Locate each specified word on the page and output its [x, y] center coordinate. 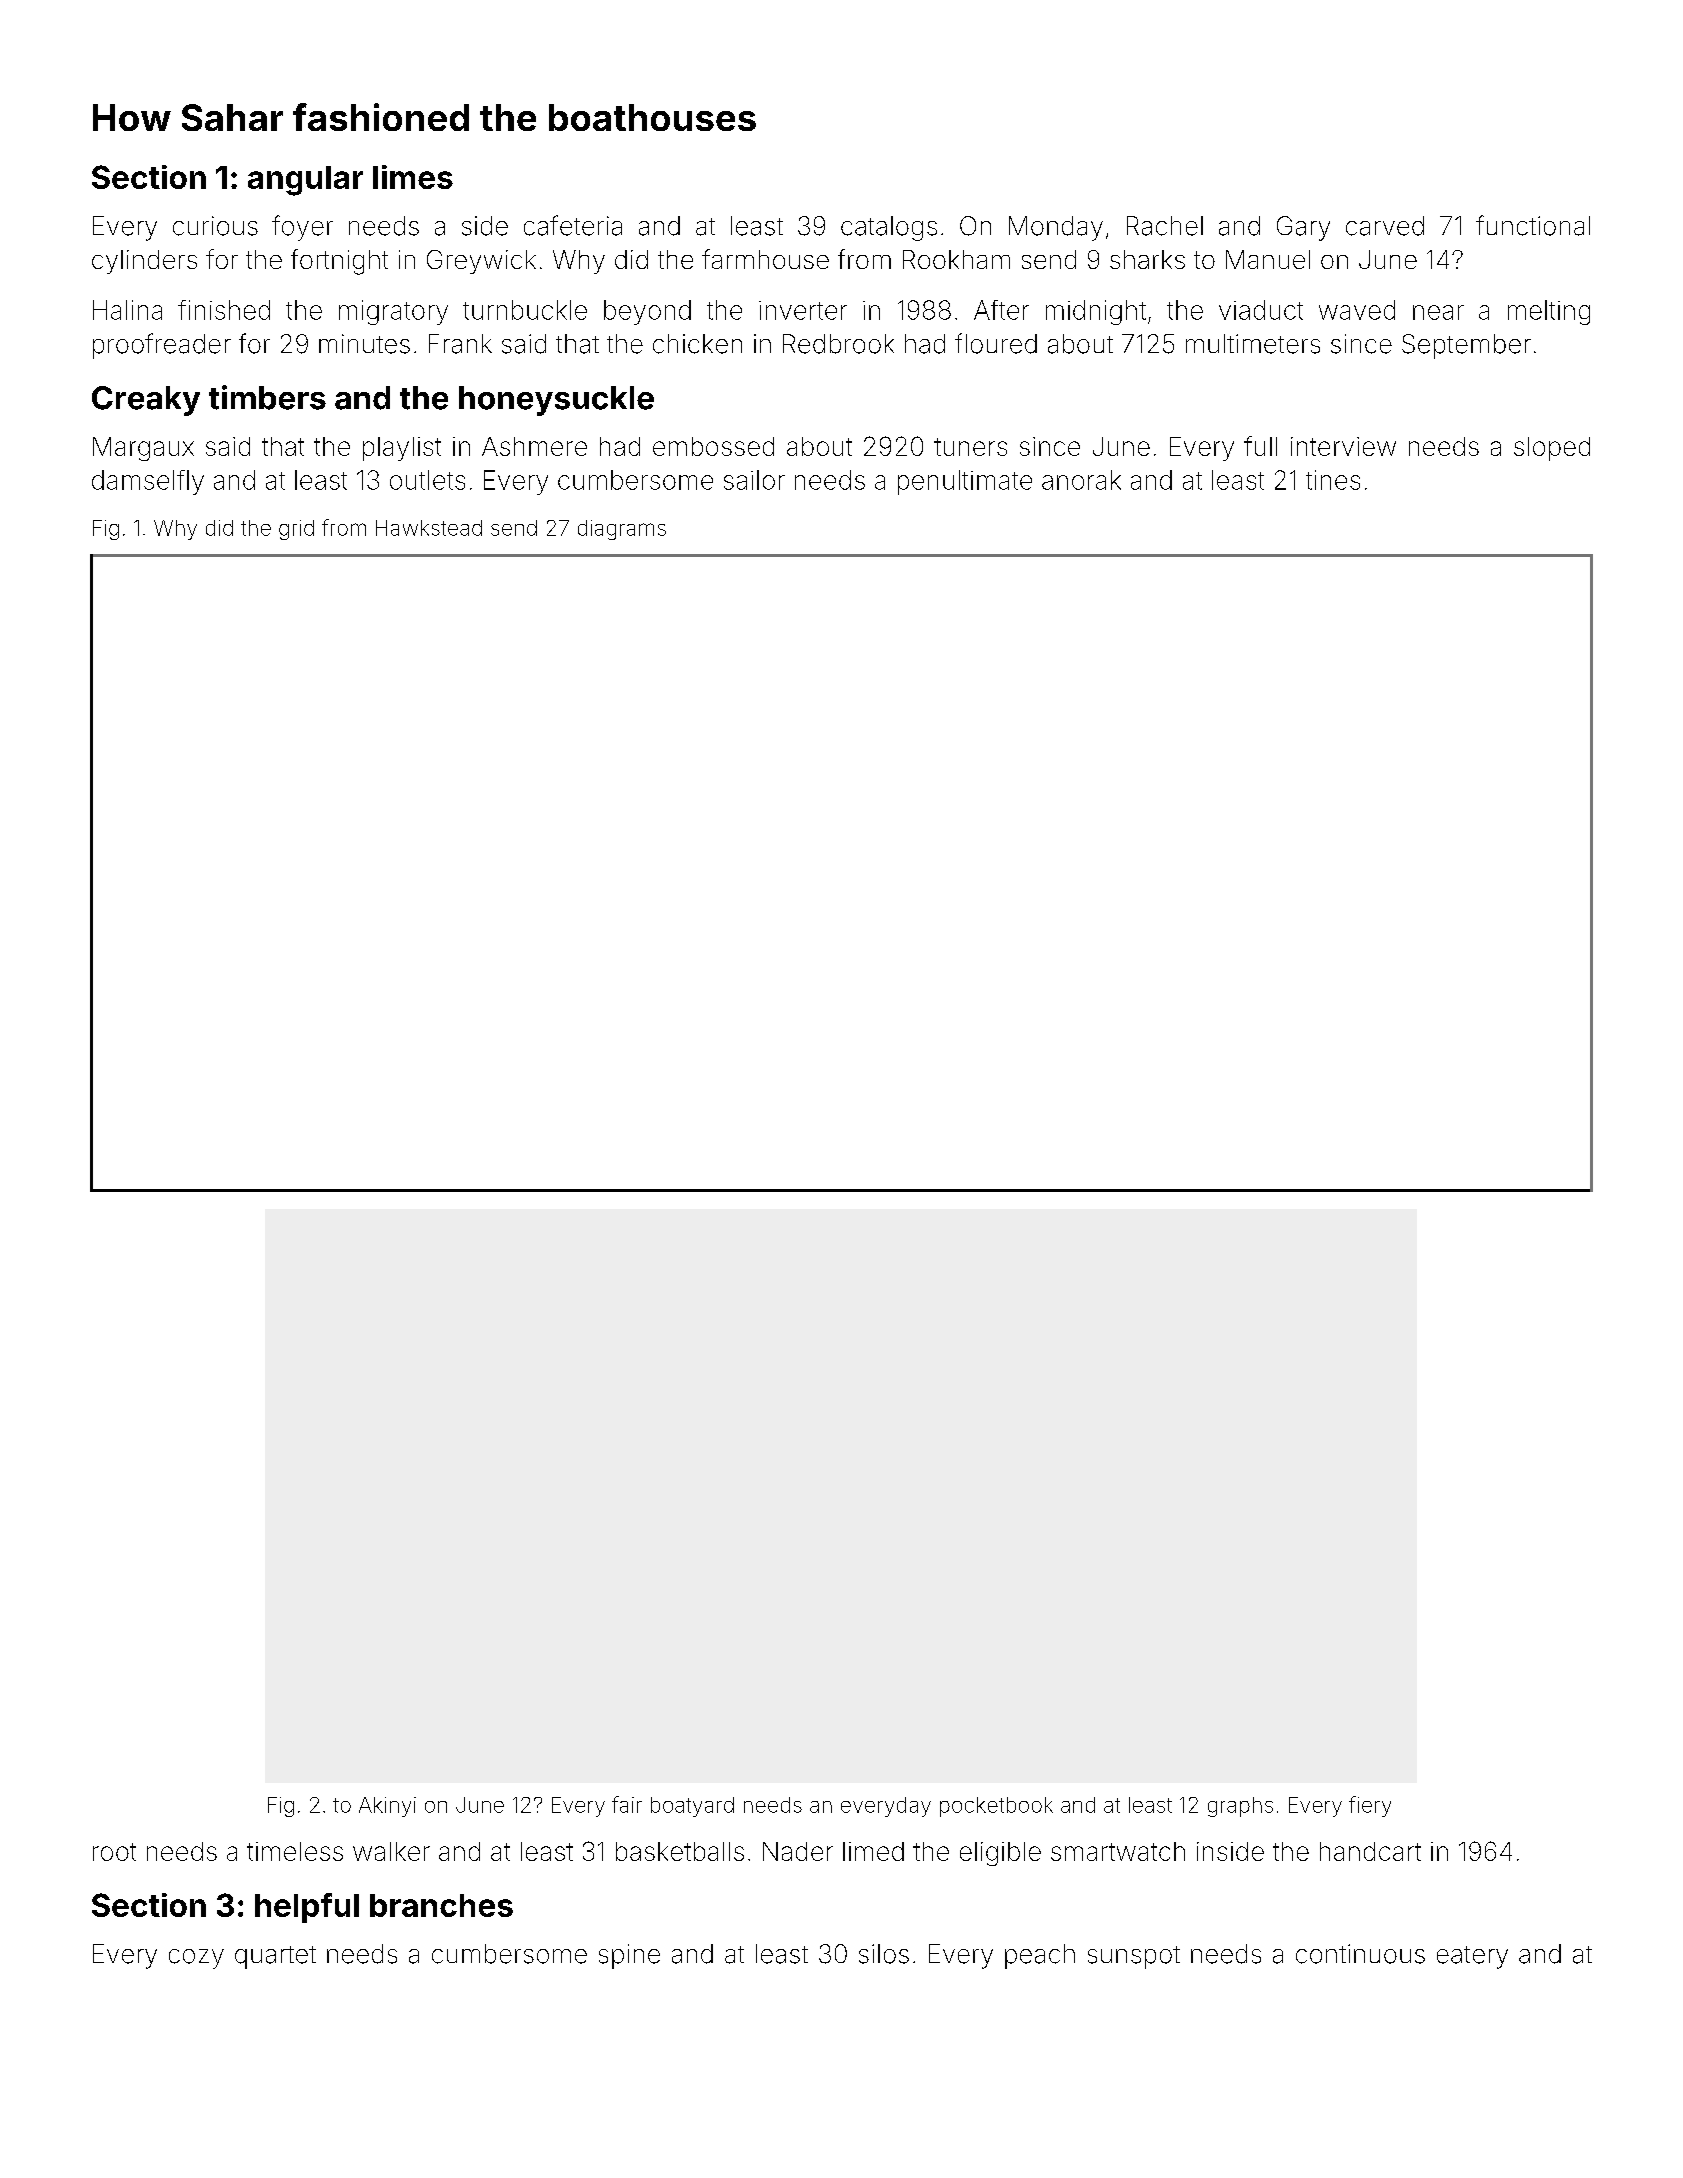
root [114, 1852]
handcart [1370, 1851]
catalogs [889, 228]
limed [873, 1851]
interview [1343, 446]
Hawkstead [429, 528]
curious [215, 226]
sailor [754, 480]
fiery [1370, 1806]
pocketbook [996, 1807]
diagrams [622, 530]
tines [1333, 480]
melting [1549, 312]
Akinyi [387, 1807]
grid [296, 530]
